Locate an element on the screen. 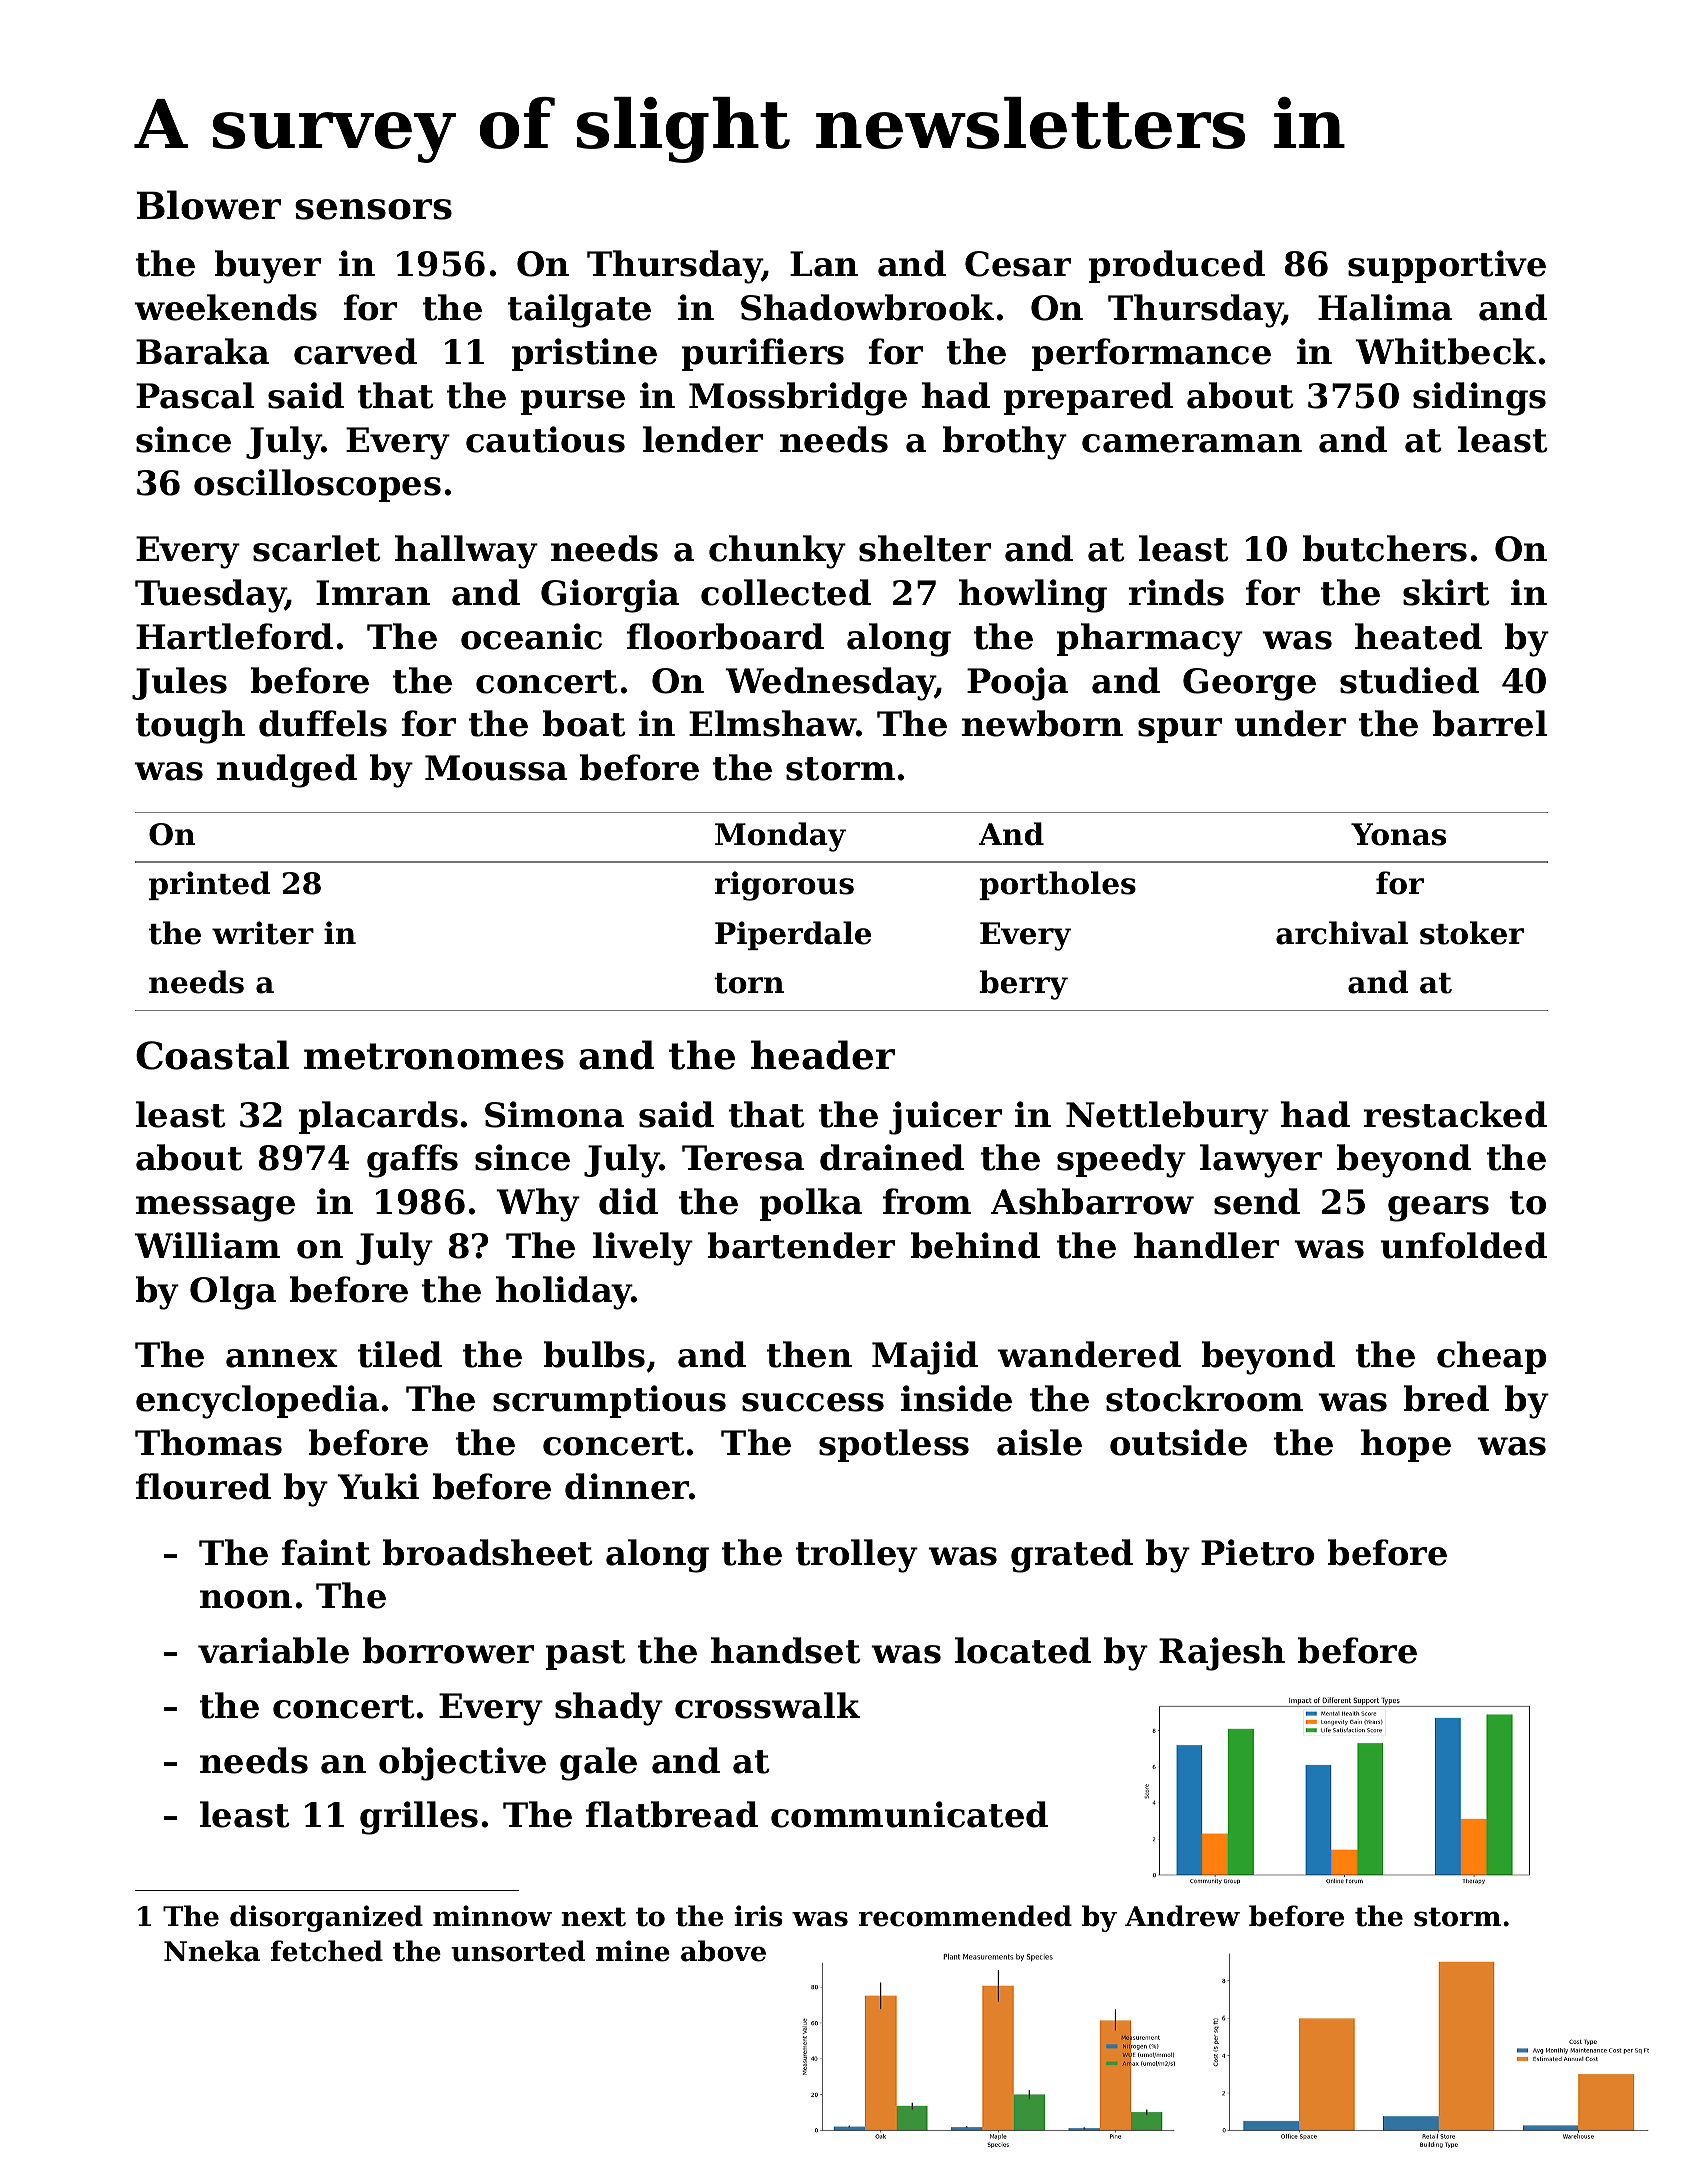 This screenshot has height=2178, width=1683. Nneka is located at coordinates (212, 1951).
